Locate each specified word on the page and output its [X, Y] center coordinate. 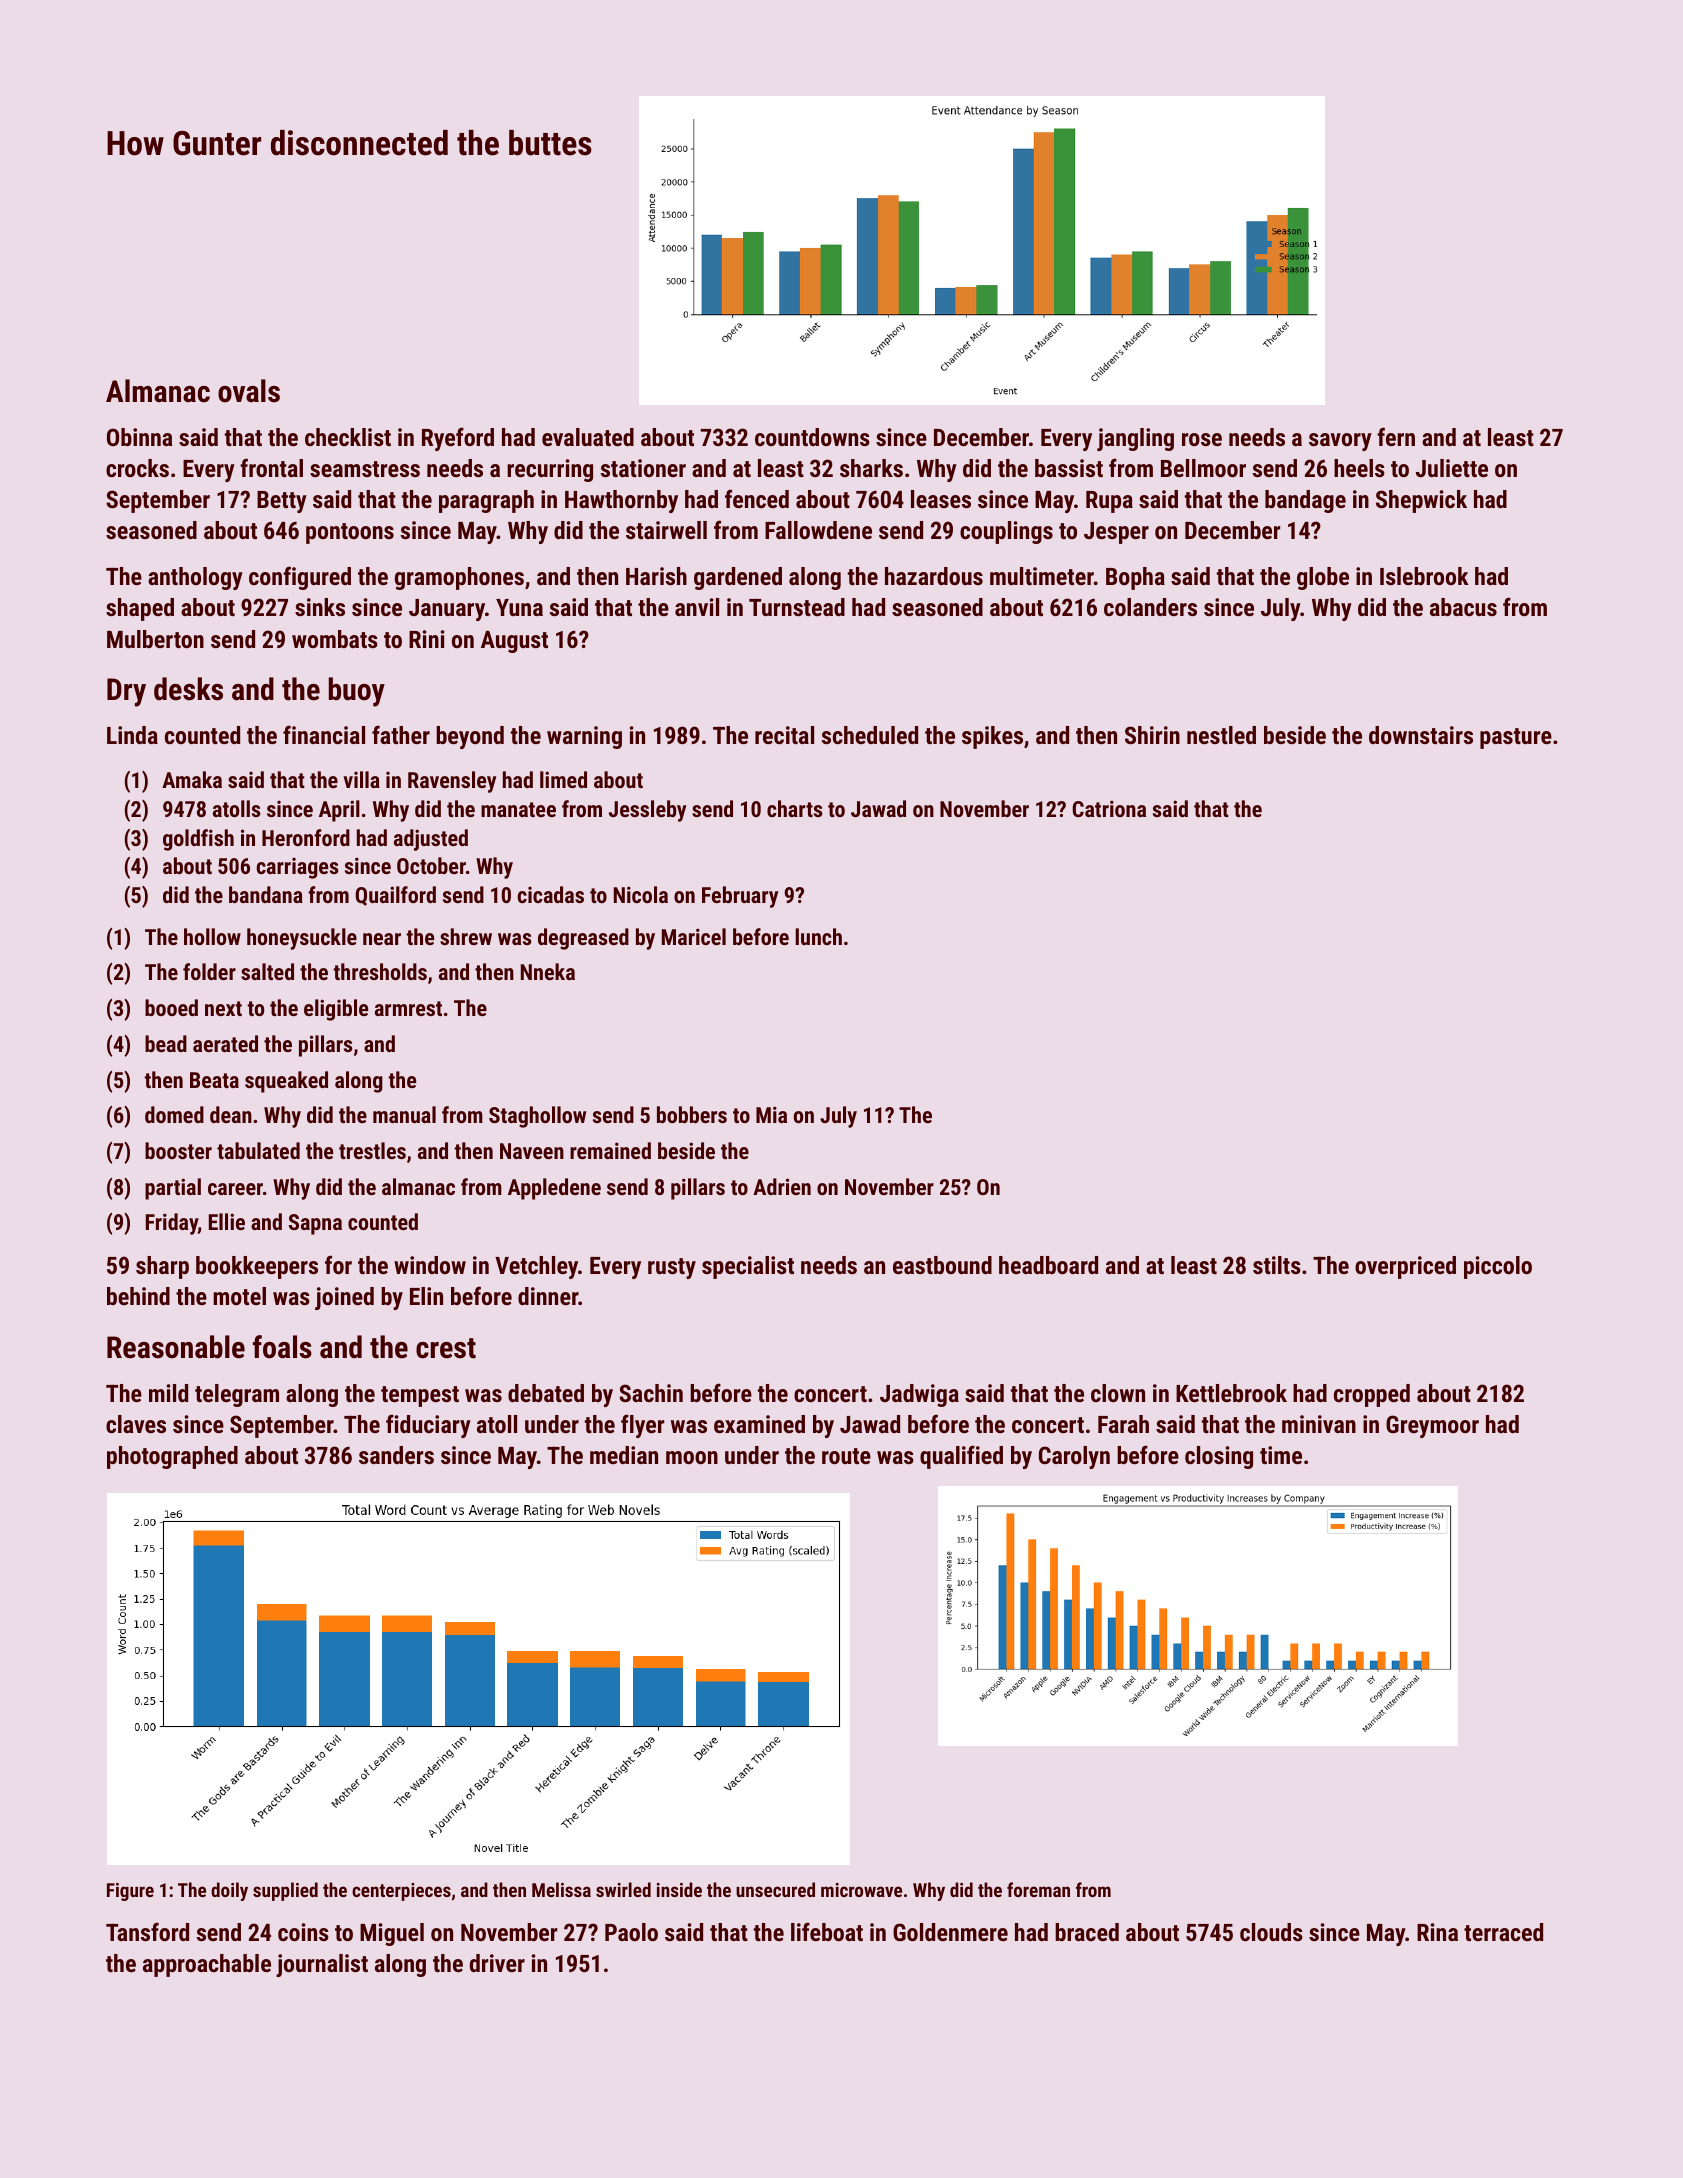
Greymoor [1432, 1426]
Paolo [631, 1932]
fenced [757, 498]
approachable [207, 1965]
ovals [249, 391]
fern [1396, 436]
